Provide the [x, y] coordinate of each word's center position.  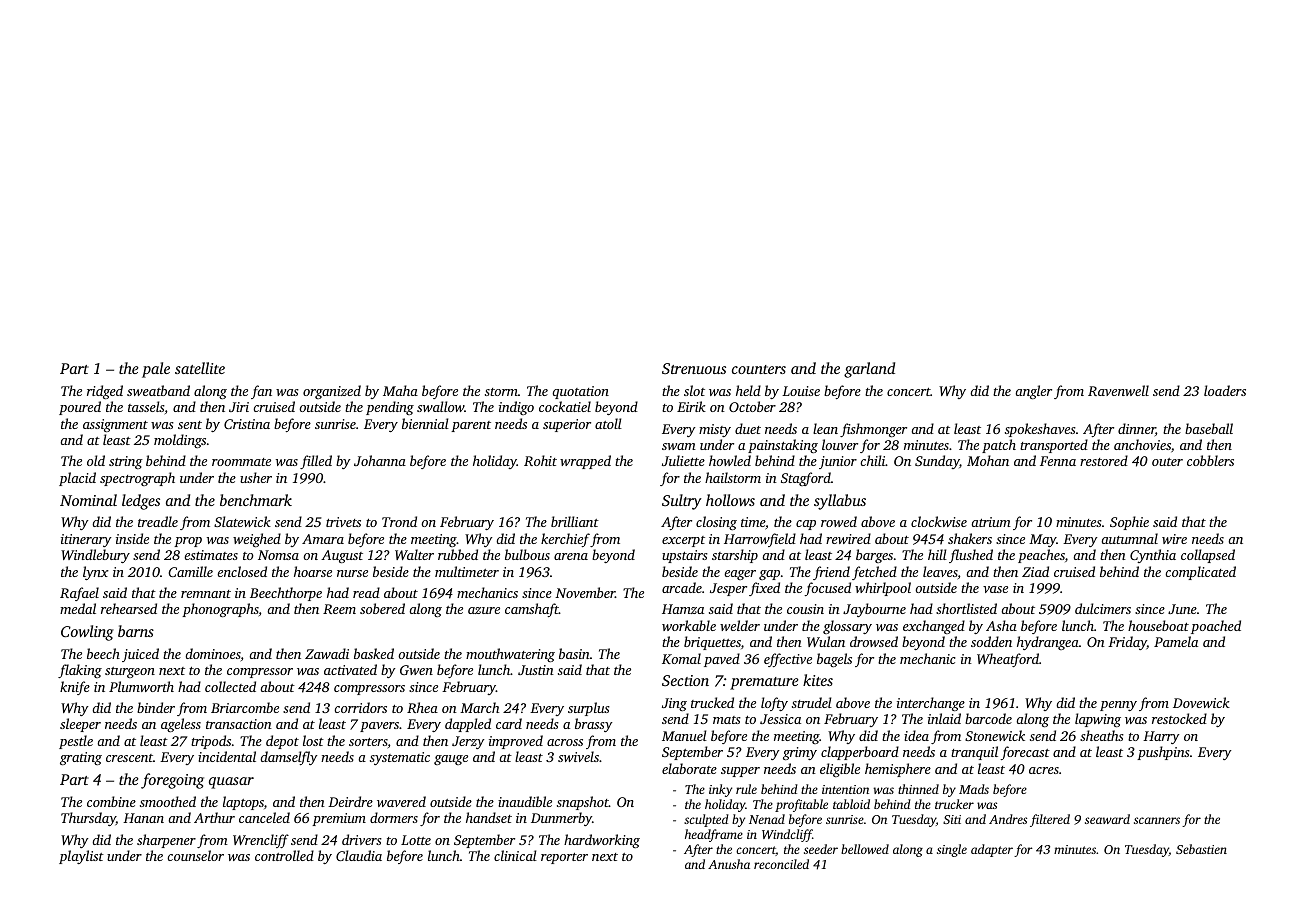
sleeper [80, 725]
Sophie [1129, 523]
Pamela [1176, 641]
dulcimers [1103, 608]
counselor [195, 855]
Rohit [540, 460]
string [126, 462]
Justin [536, 670]
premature [764, 683]
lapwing [1098, 720]
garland [869, 370]
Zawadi [327, 653]
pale [156, 370]
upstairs [685, 556]
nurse [352, 573]
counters [759, 369]
